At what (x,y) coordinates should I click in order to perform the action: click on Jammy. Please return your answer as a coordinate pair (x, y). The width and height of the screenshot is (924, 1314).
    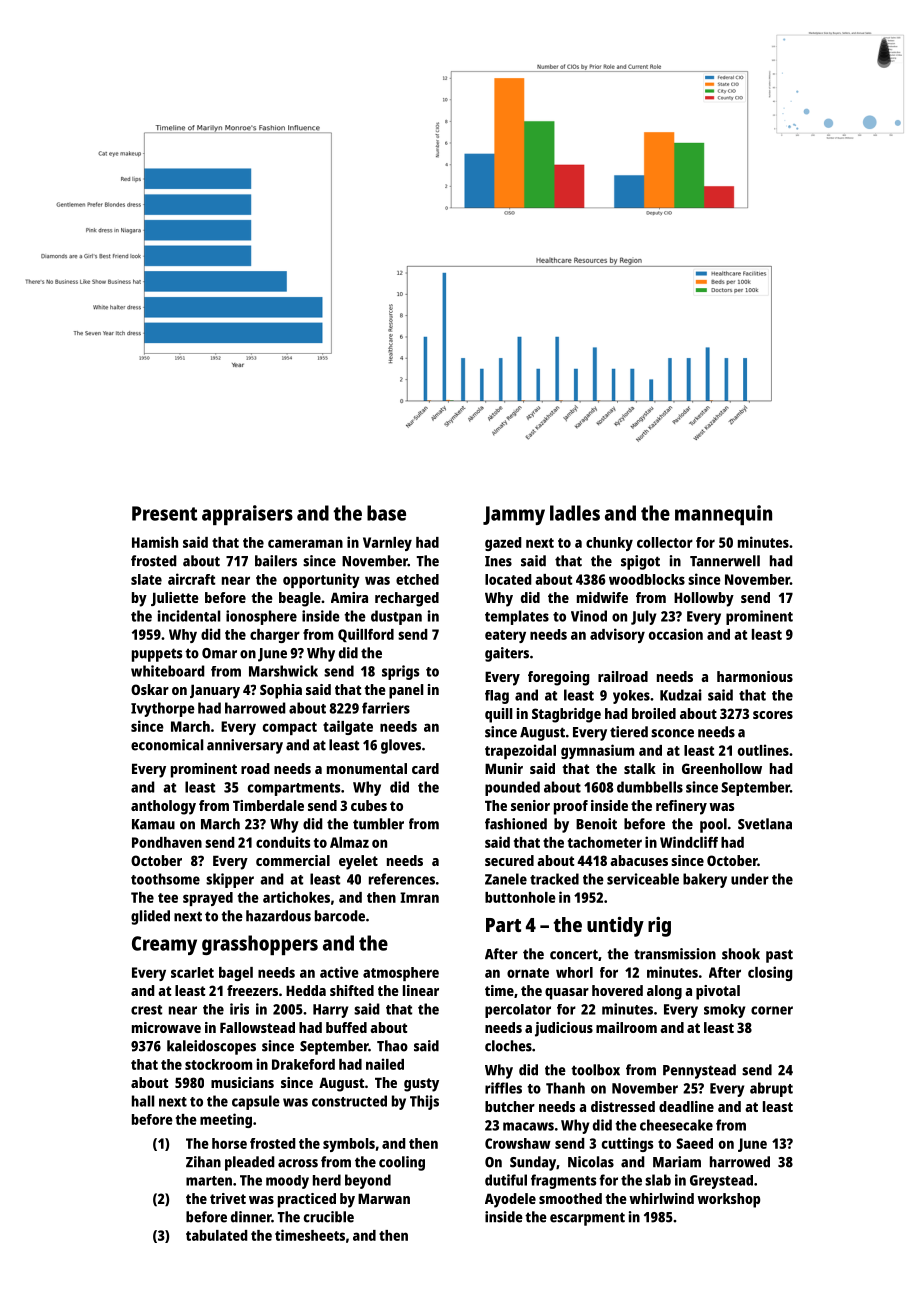
    Looking at the image, I should click on (514, 515).
